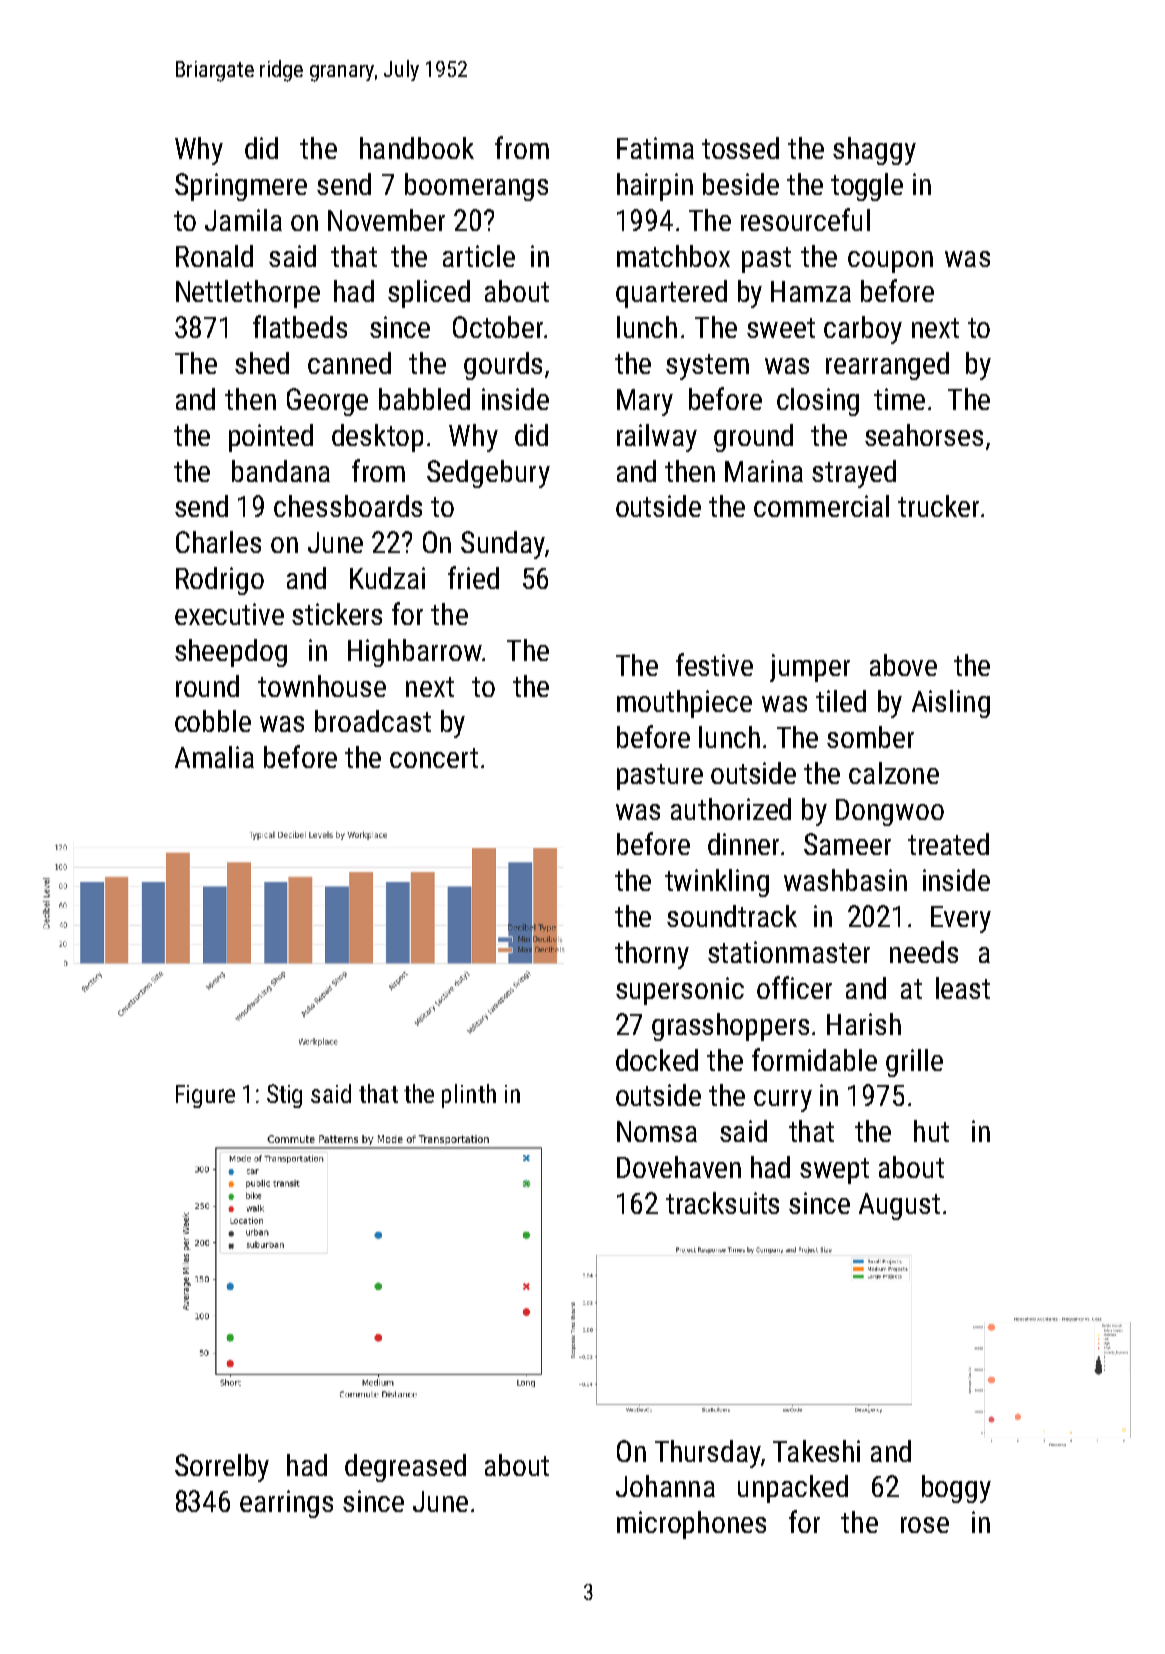 The width and height of the page is (1165, 1654). I want to click on Amalia, so click(214, 757).
